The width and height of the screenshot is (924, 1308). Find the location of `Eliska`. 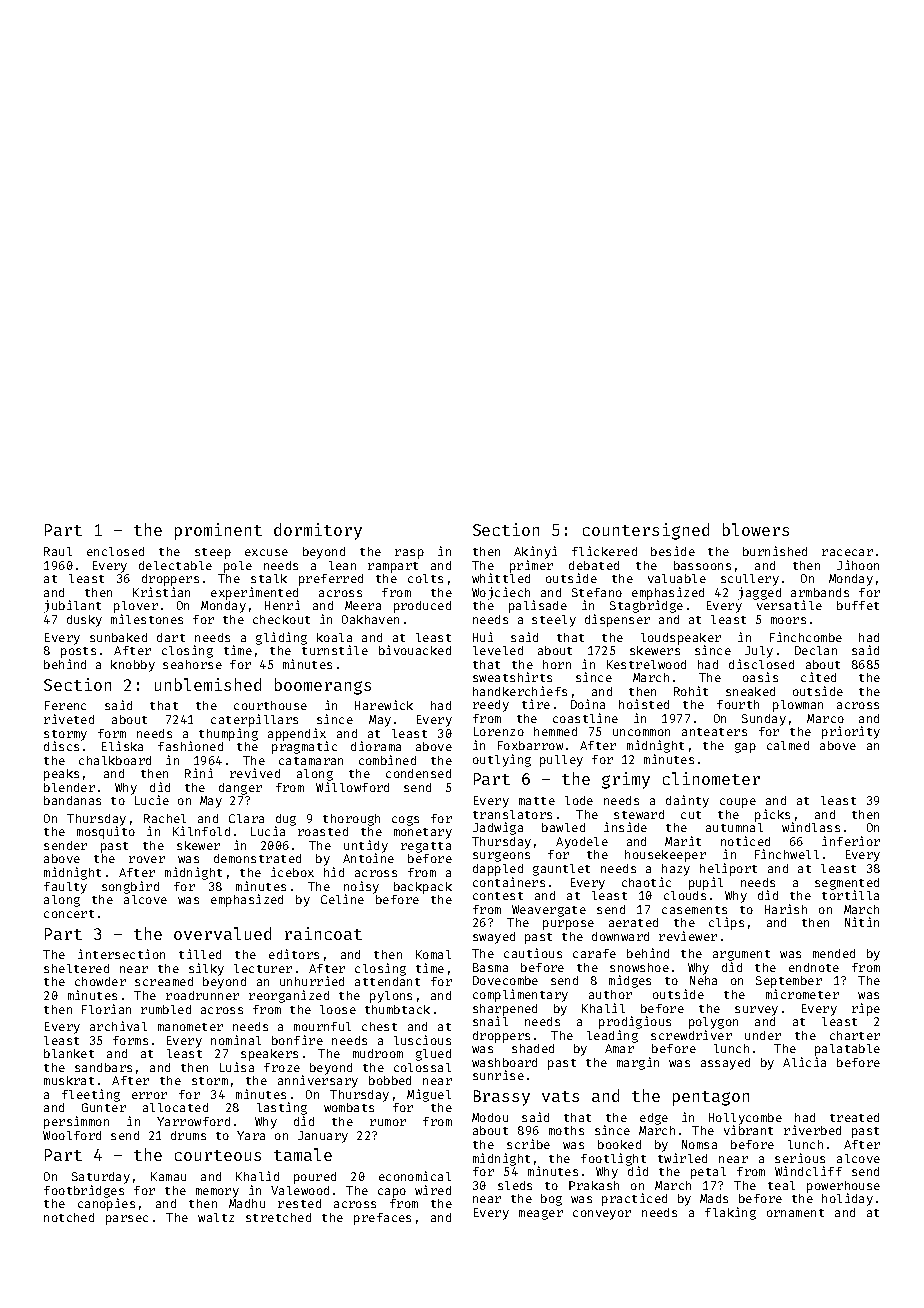

Eliska is located at coordinates (122, 746).
